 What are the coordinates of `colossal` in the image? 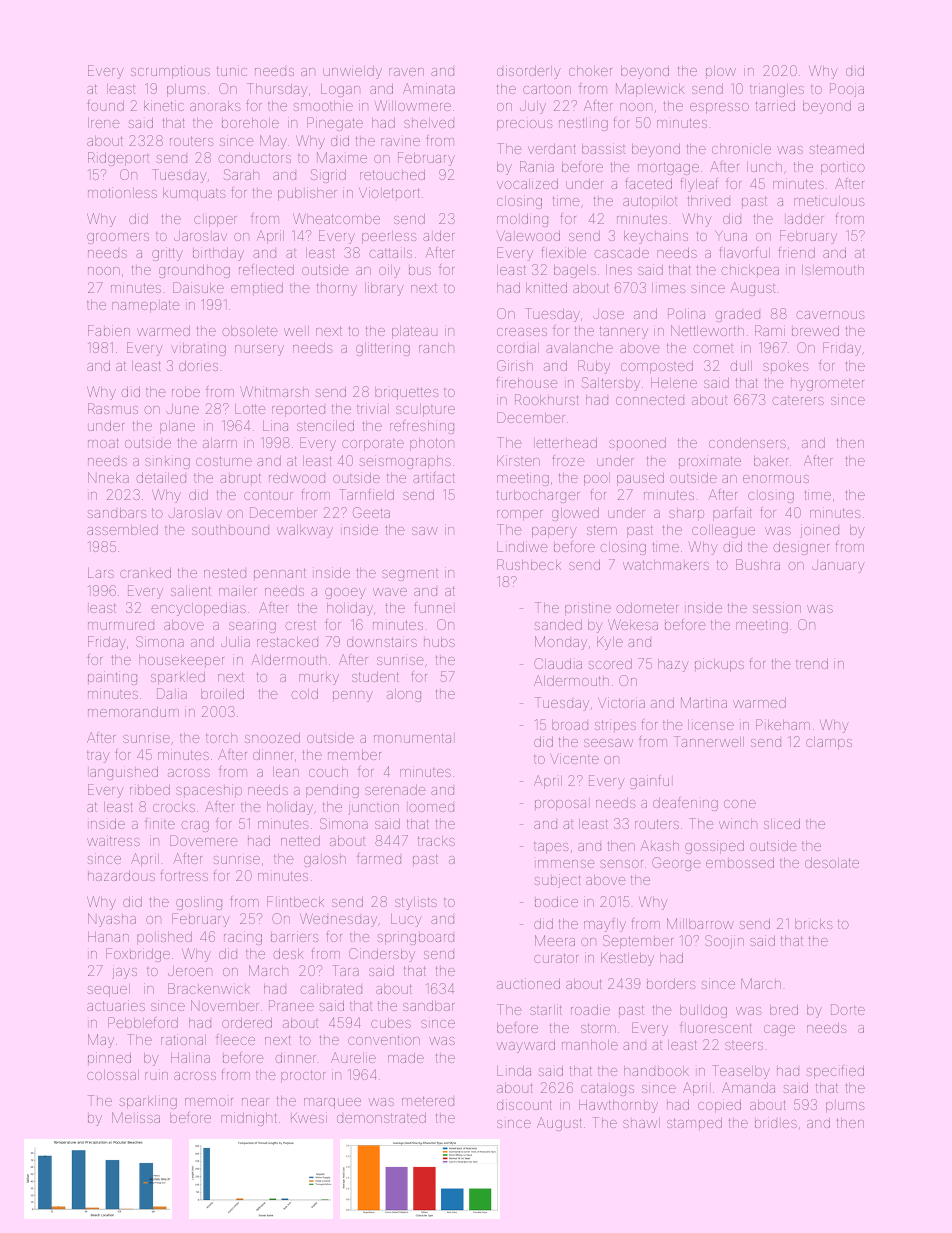 It's located at (113, 1075).
